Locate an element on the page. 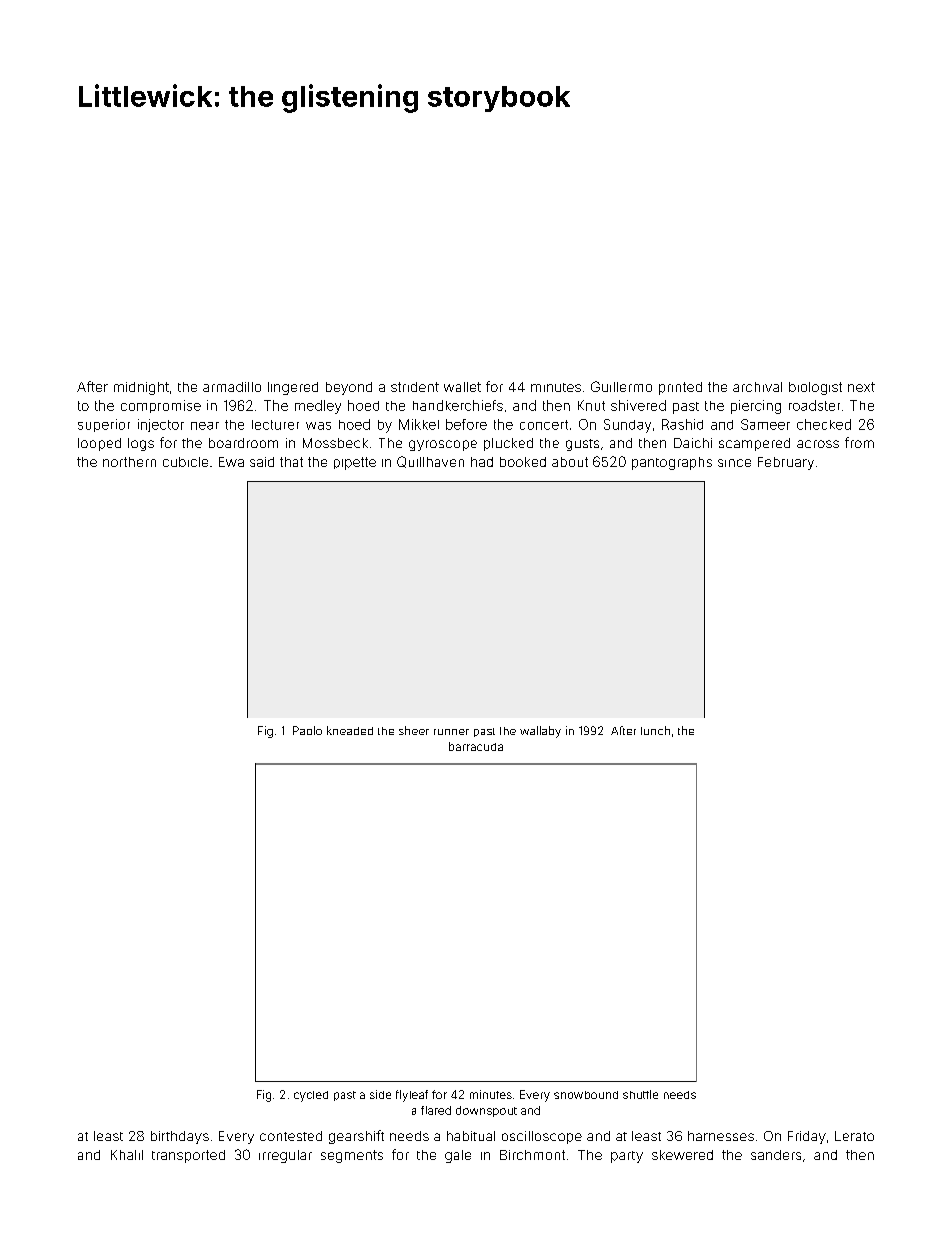  Paolo is located at coordinates (307, 730).
